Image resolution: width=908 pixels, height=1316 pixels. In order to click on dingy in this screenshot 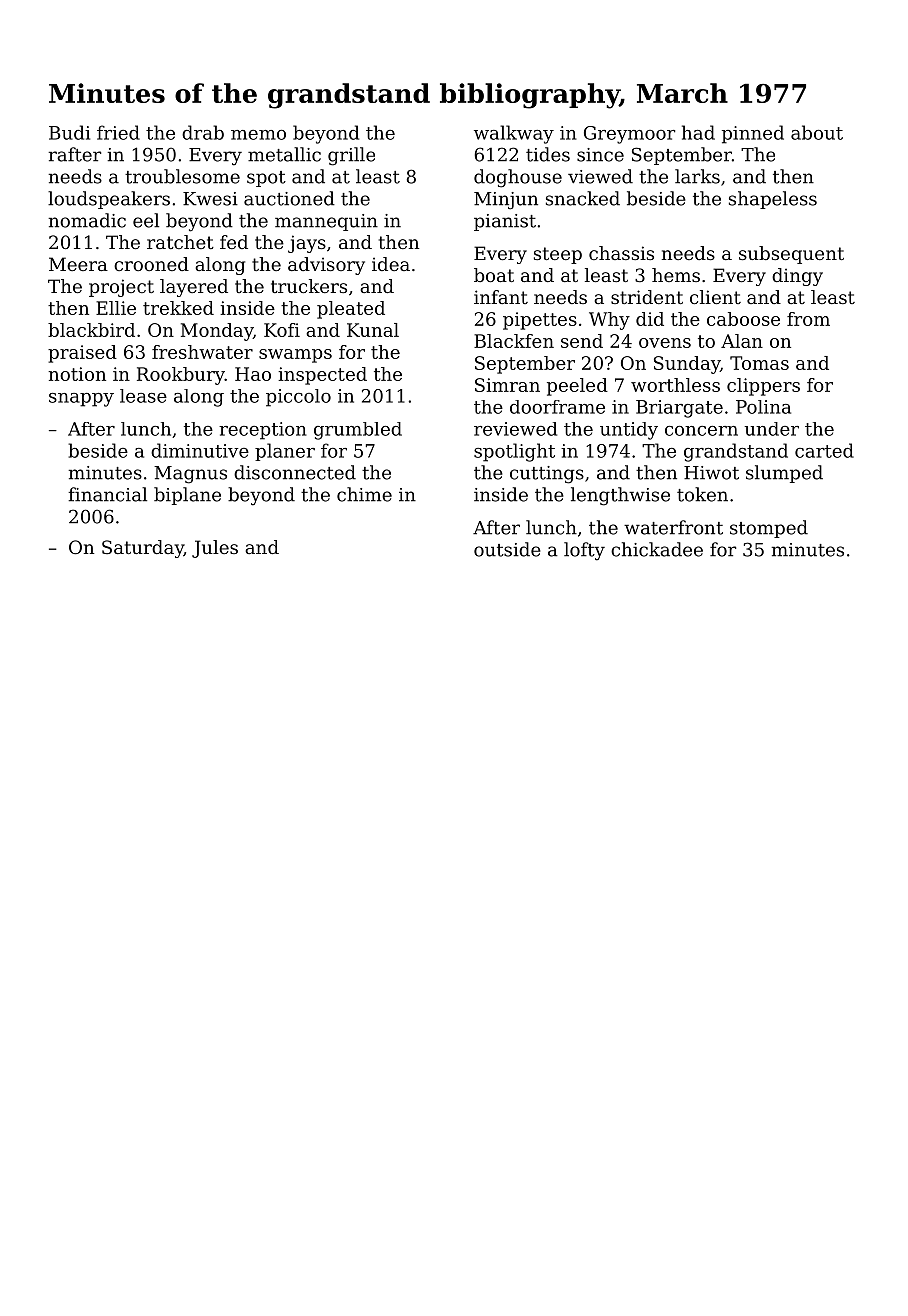, I will do `click(797, 277)`.
